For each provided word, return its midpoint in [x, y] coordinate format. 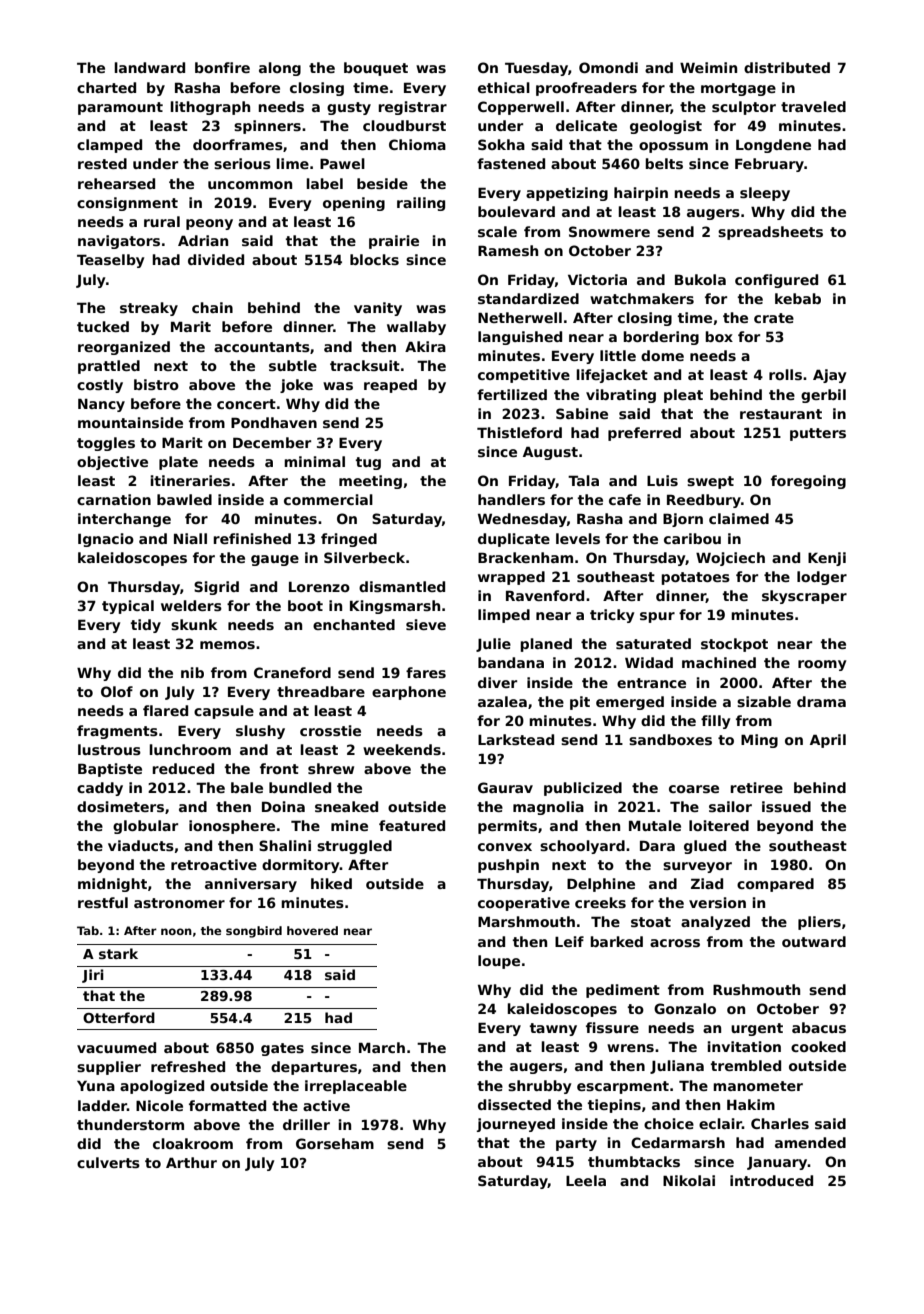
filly [715, 722]
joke [296, 386]
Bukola [700, 279]
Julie [493, 645]
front [279, 768]
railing [421, 204]
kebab [798, 298]
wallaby [416, 328]
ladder [102, 1105]
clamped [109, 146]
